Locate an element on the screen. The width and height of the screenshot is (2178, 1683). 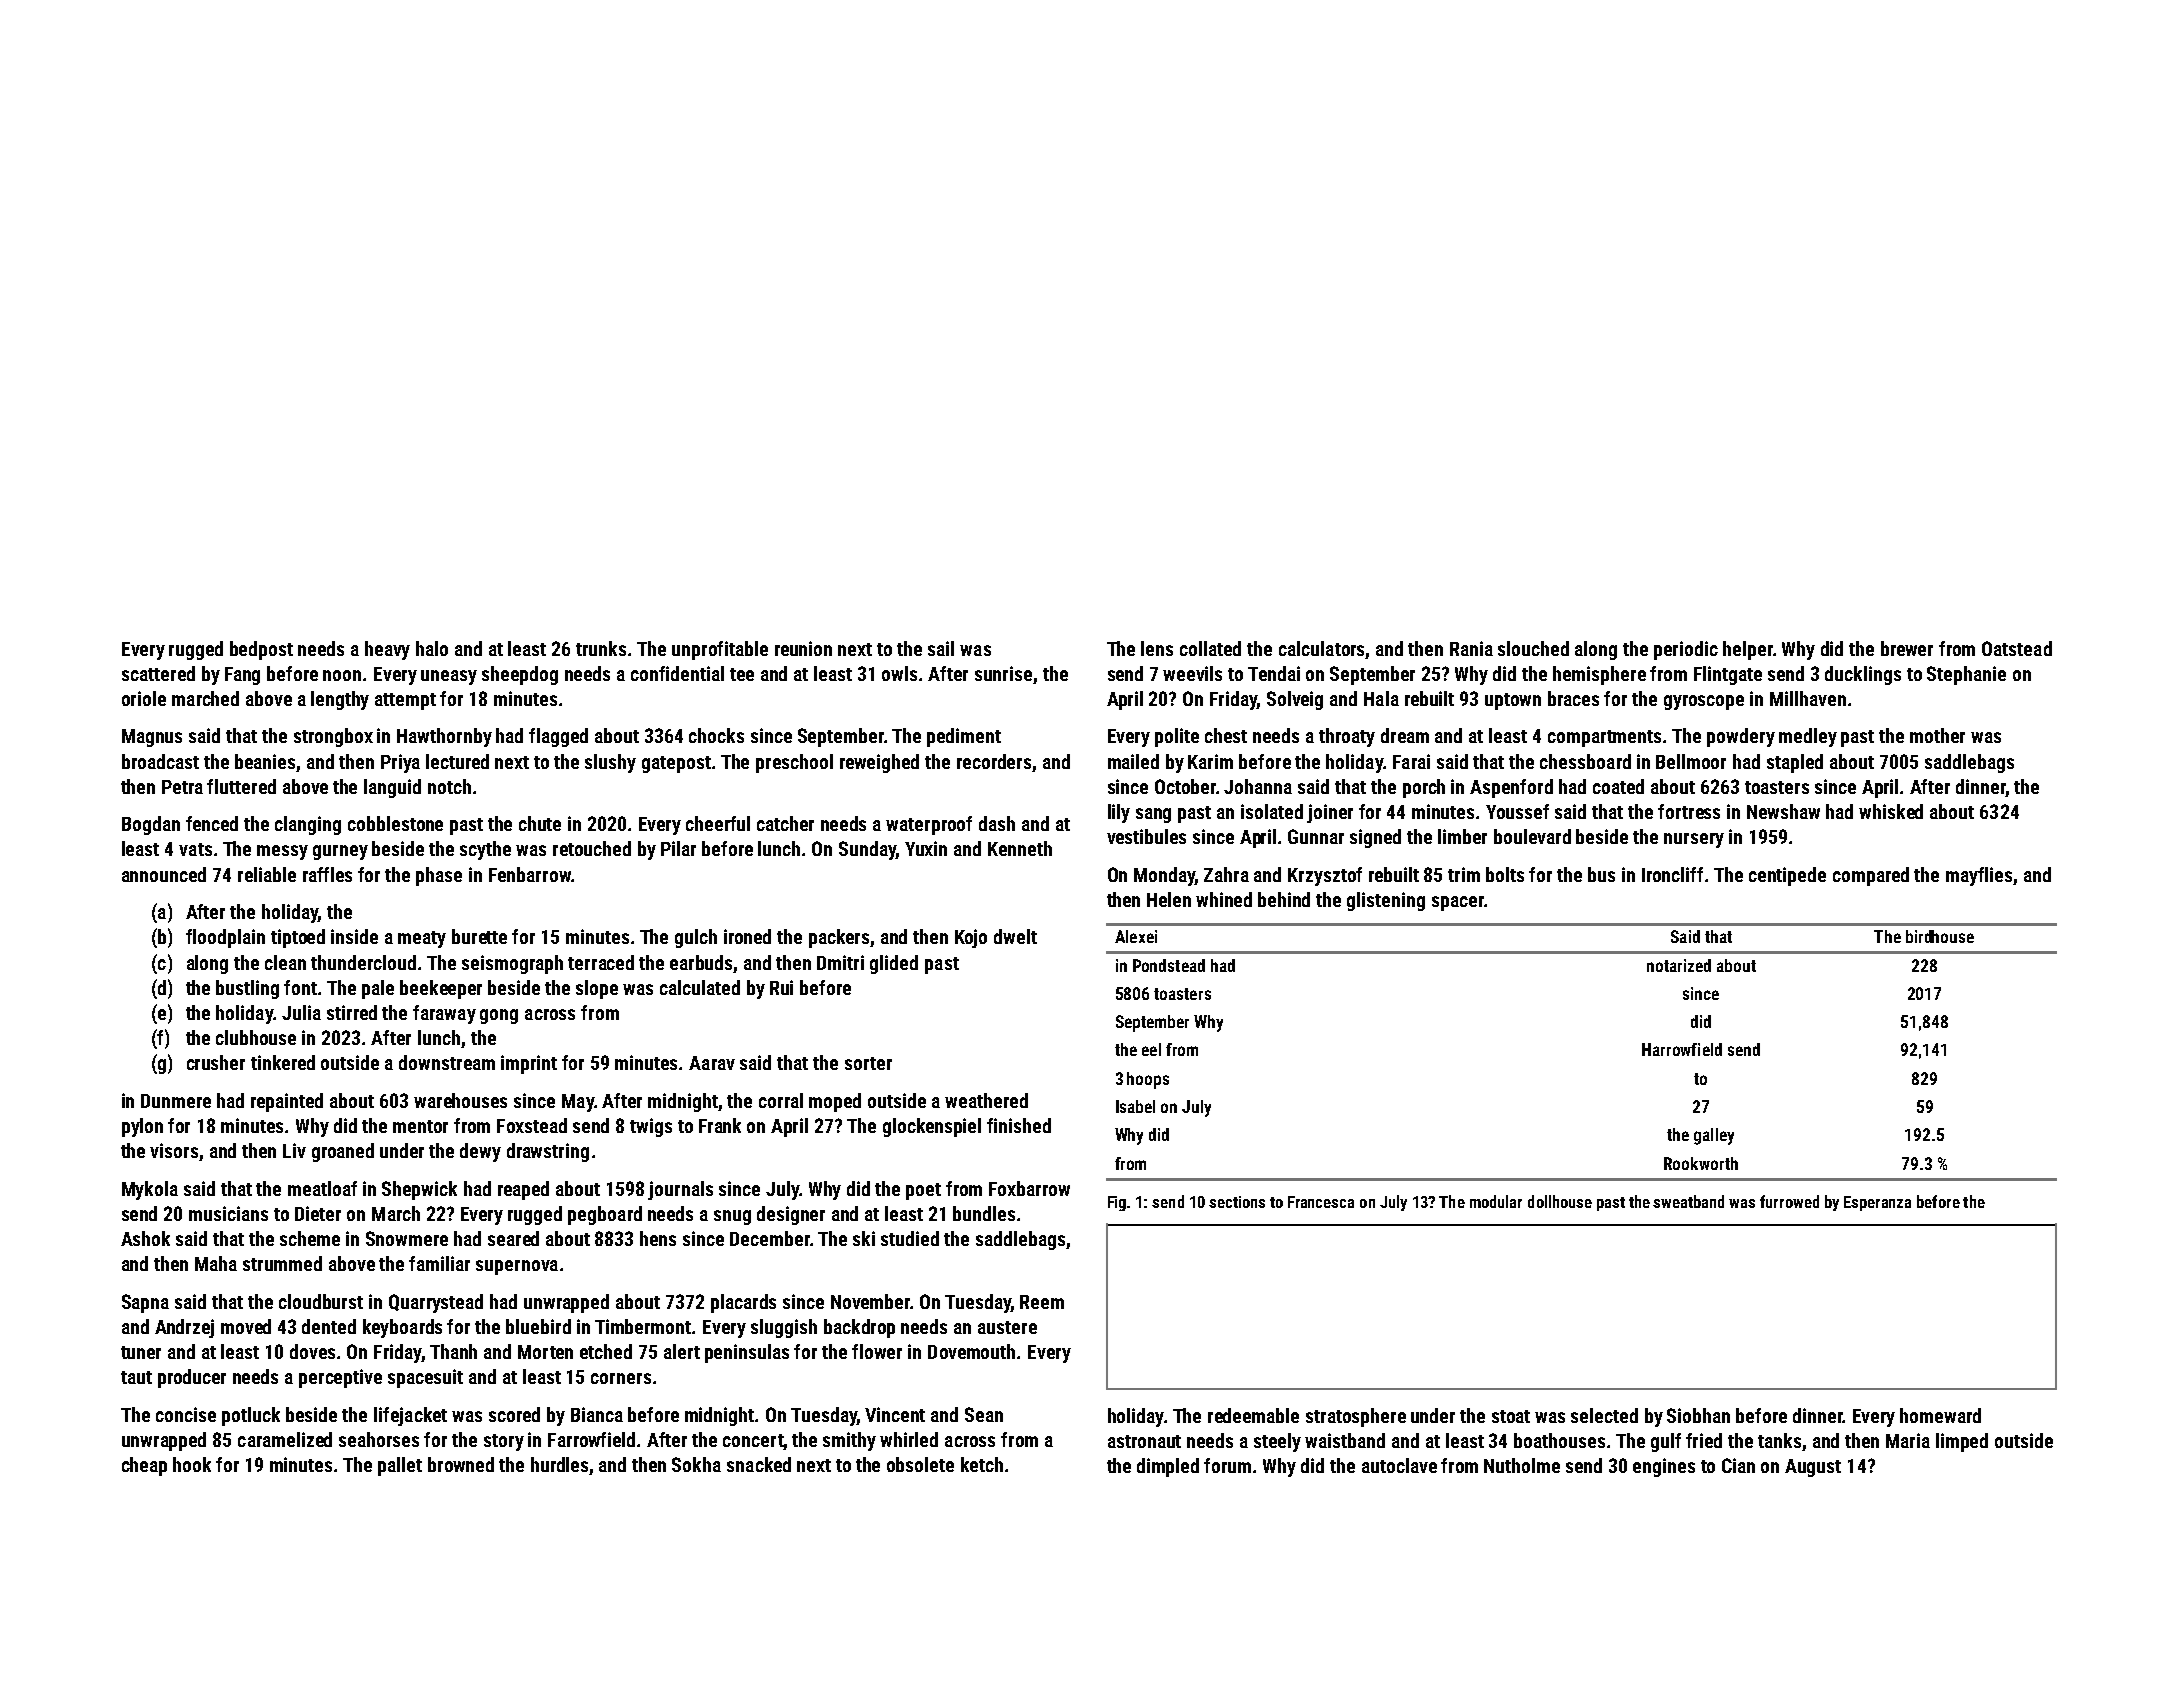
stoat is located at coordinates (1511, 1416).
